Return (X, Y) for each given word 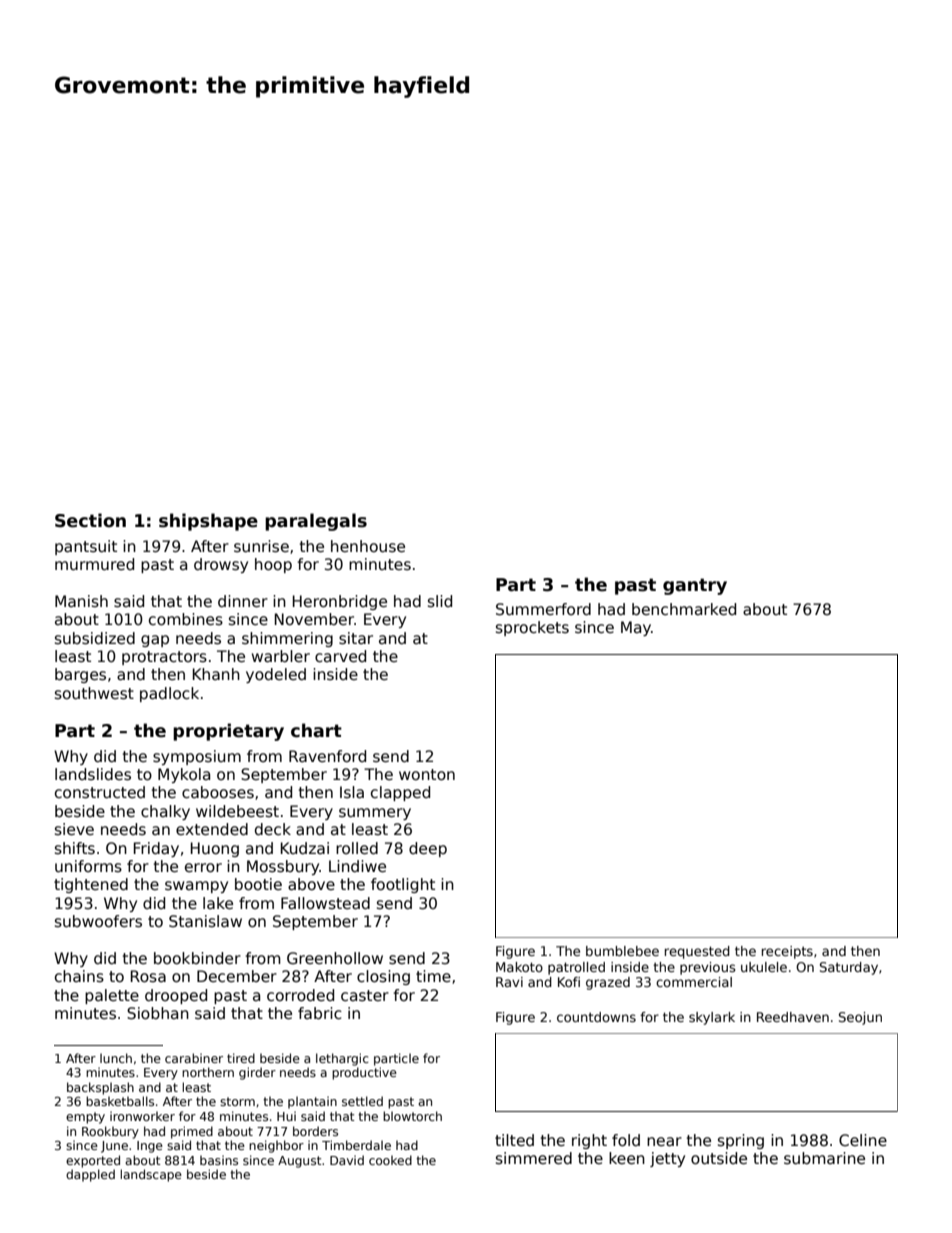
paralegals (316, 522)
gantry (695, 586)
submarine (824, 1158)
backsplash (100, 1088)
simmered (534, 1158)
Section (90, 520)
